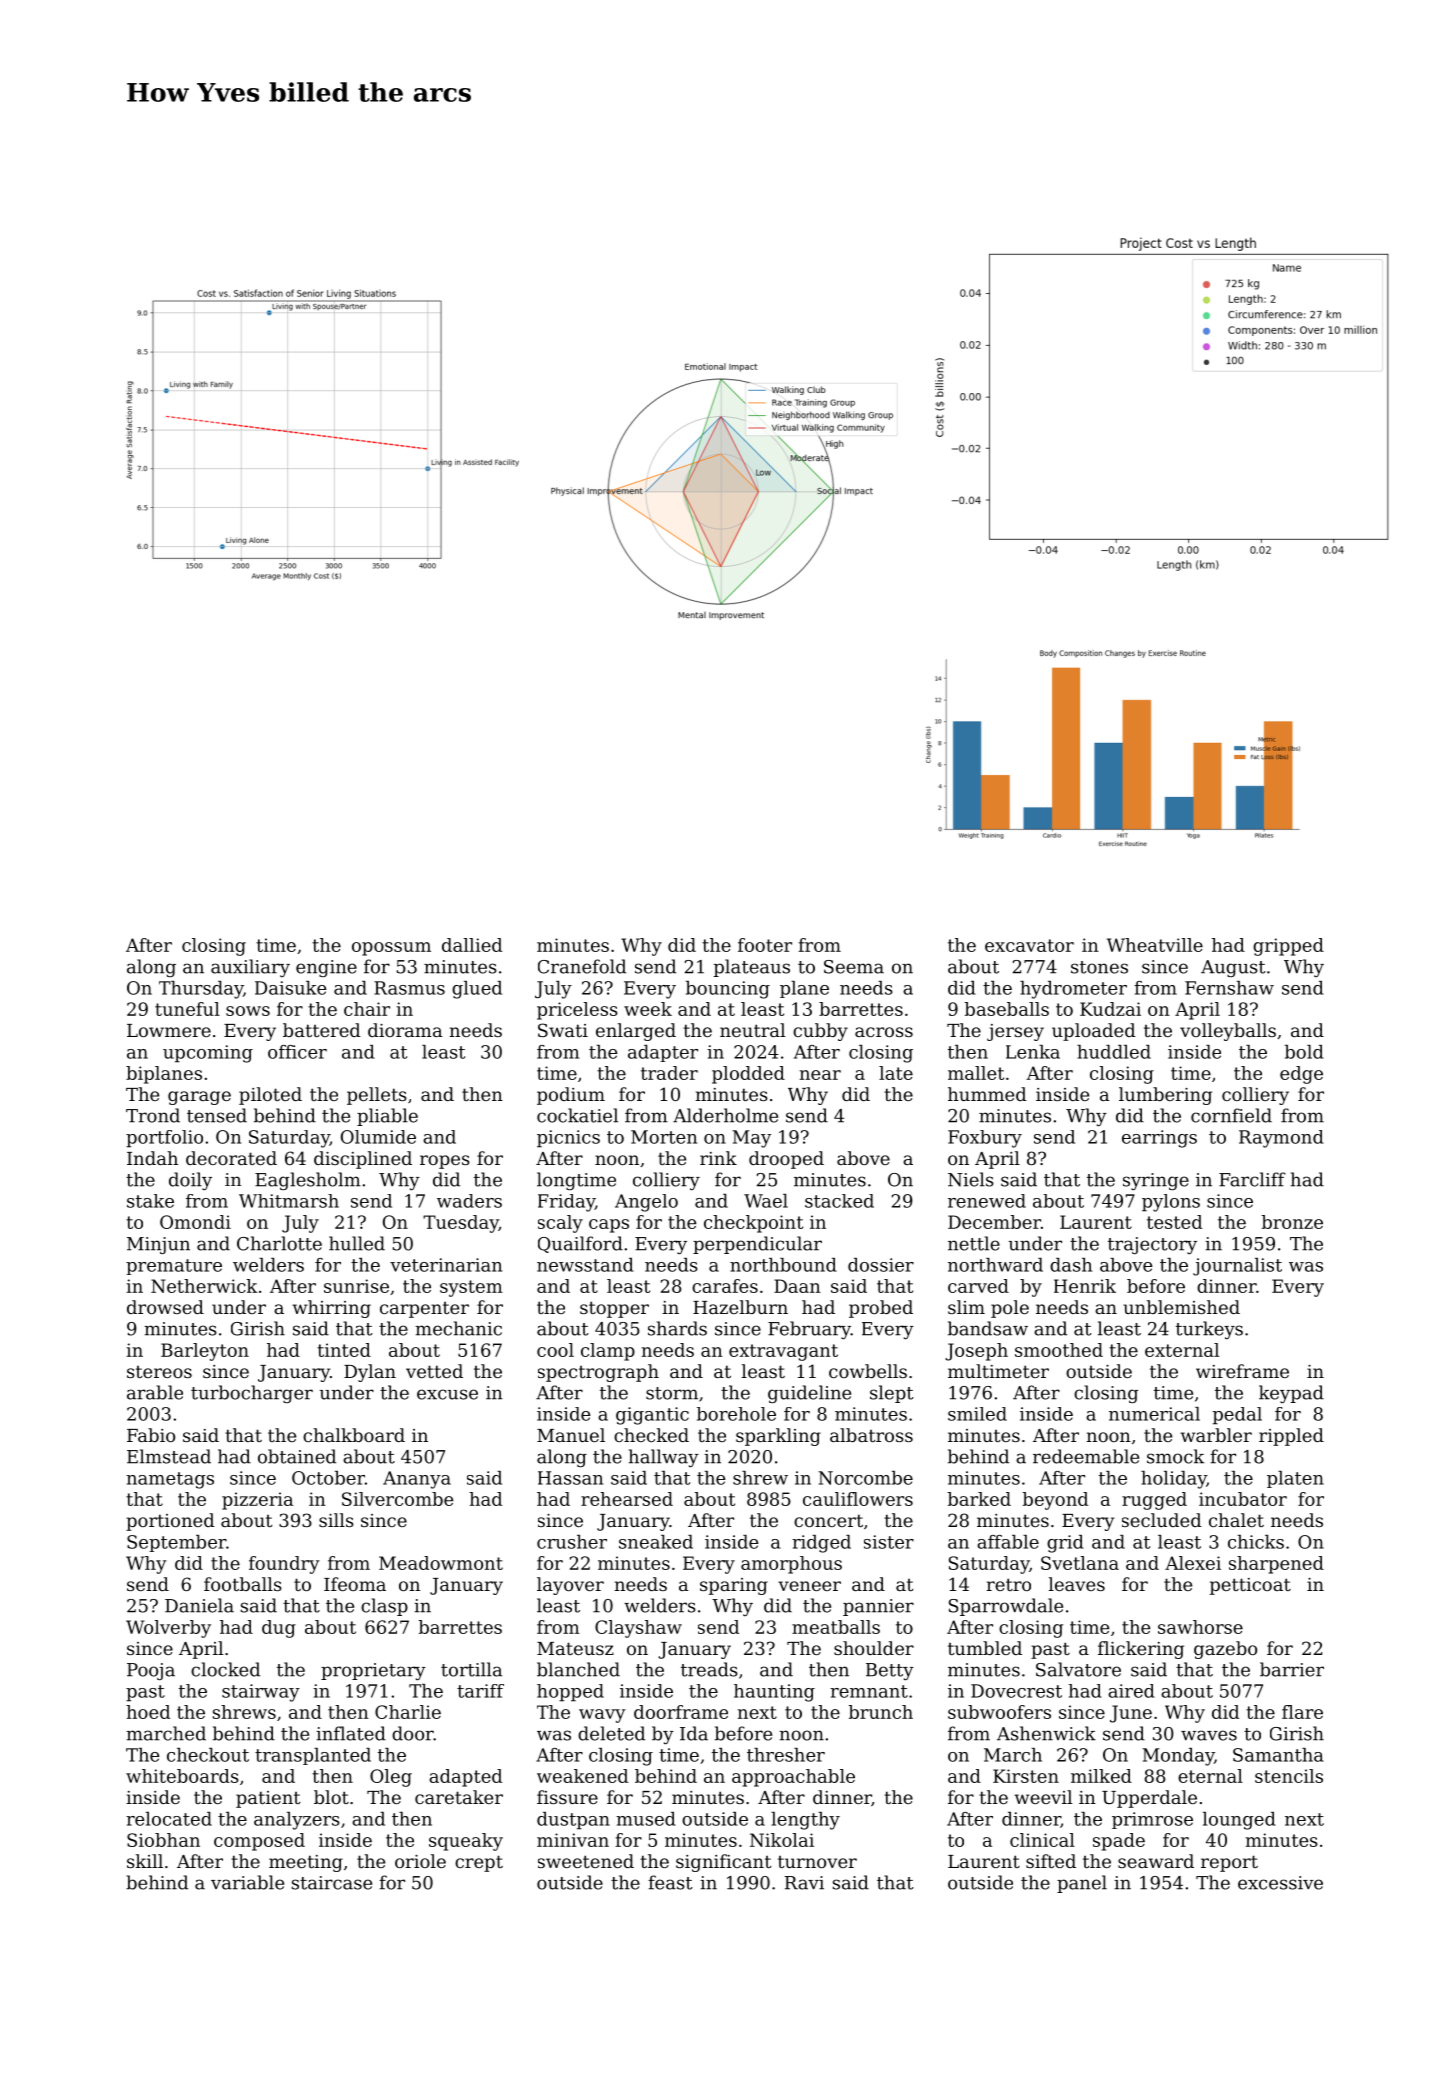 This image has height=2100, width=1450. Describe the element at coordinates (291, 988) in the image. I see `Daisuke` at that location.
